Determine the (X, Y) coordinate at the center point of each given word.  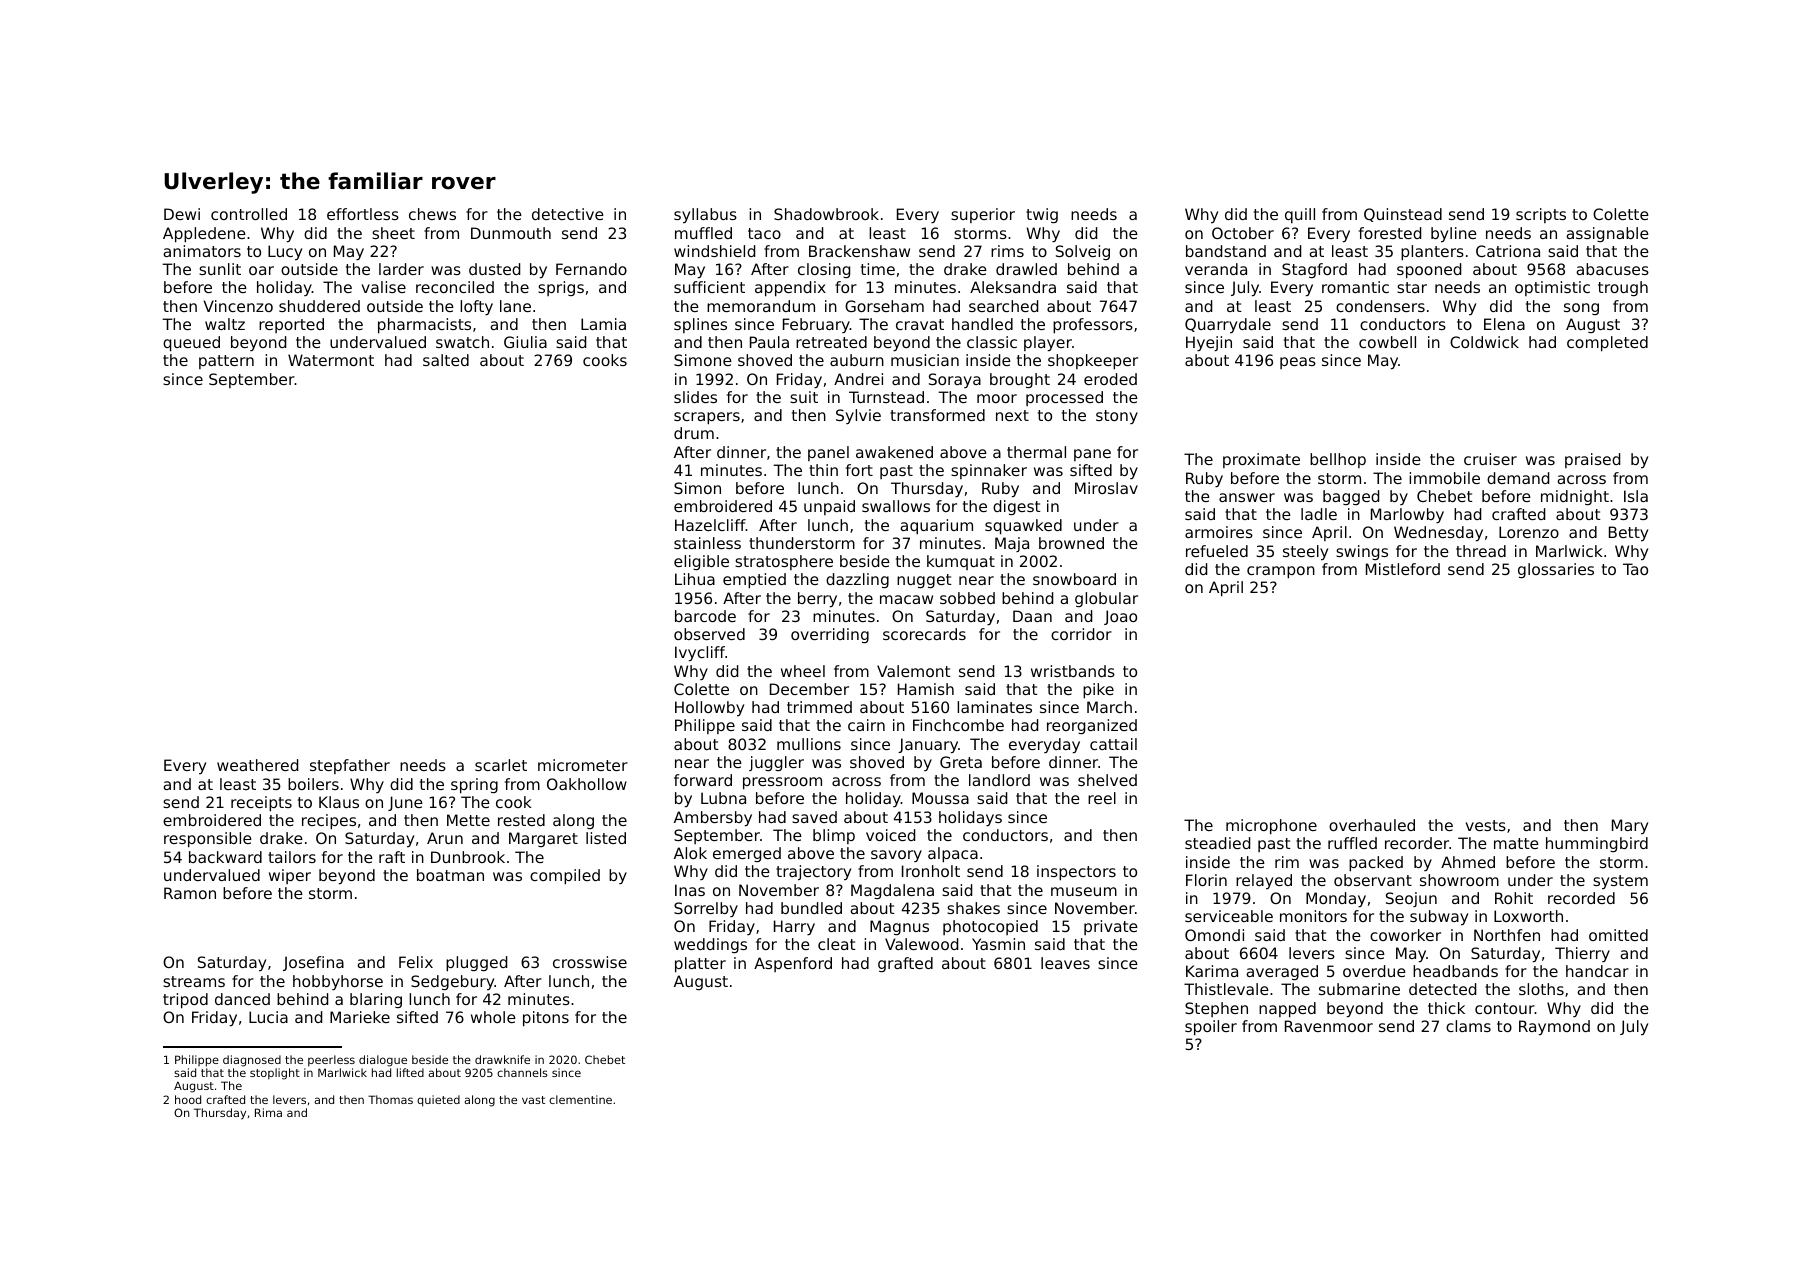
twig (1042, 215)
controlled (249, 214)
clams (1468, 1026)
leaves (1065, 963)
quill (1300, 215)
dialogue (383, 1061)
